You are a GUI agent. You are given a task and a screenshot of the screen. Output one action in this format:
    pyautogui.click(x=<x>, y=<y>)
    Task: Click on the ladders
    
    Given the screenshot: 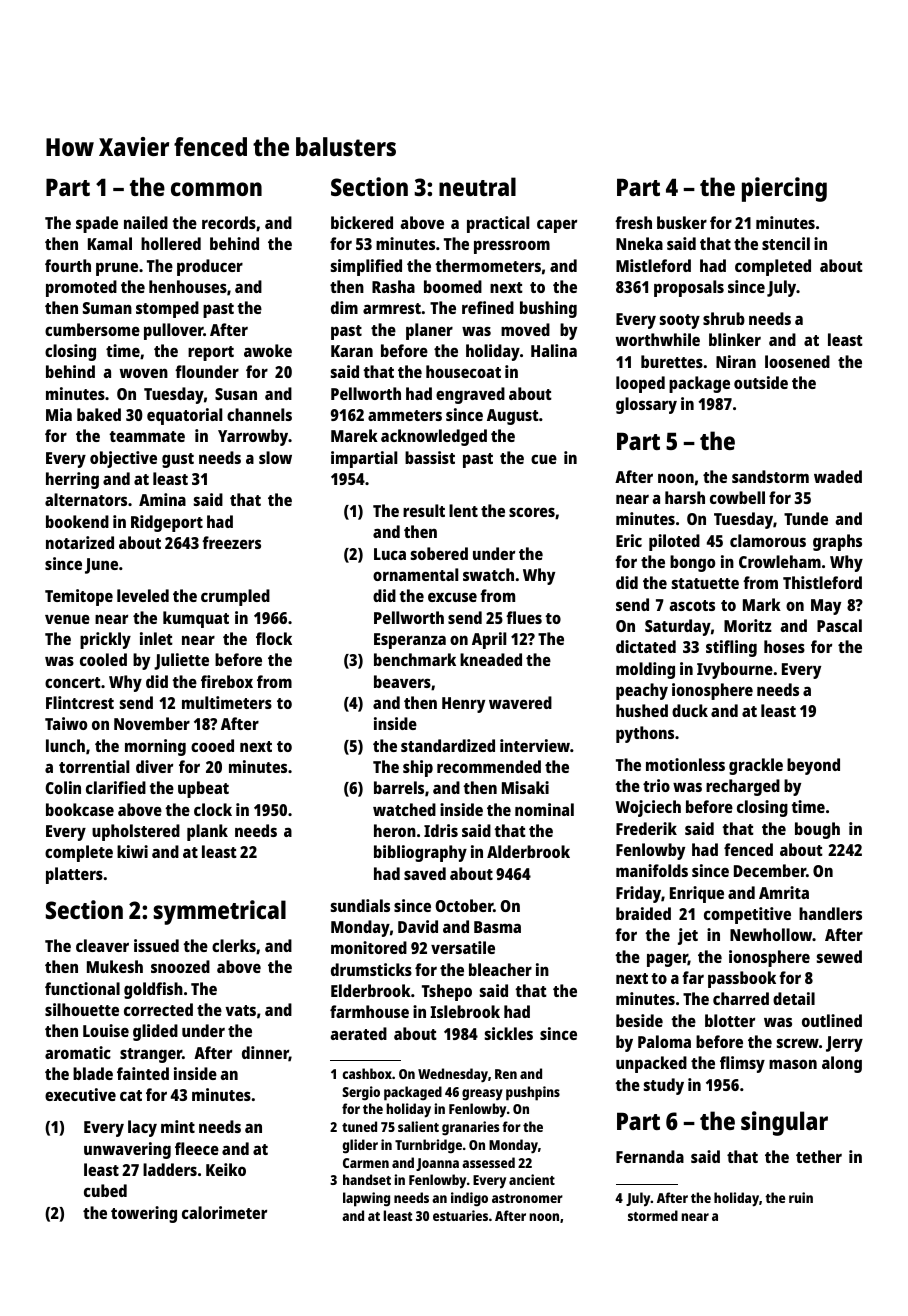 What is the action you would take?
    pyautogui.click(x=170, y=1169)
